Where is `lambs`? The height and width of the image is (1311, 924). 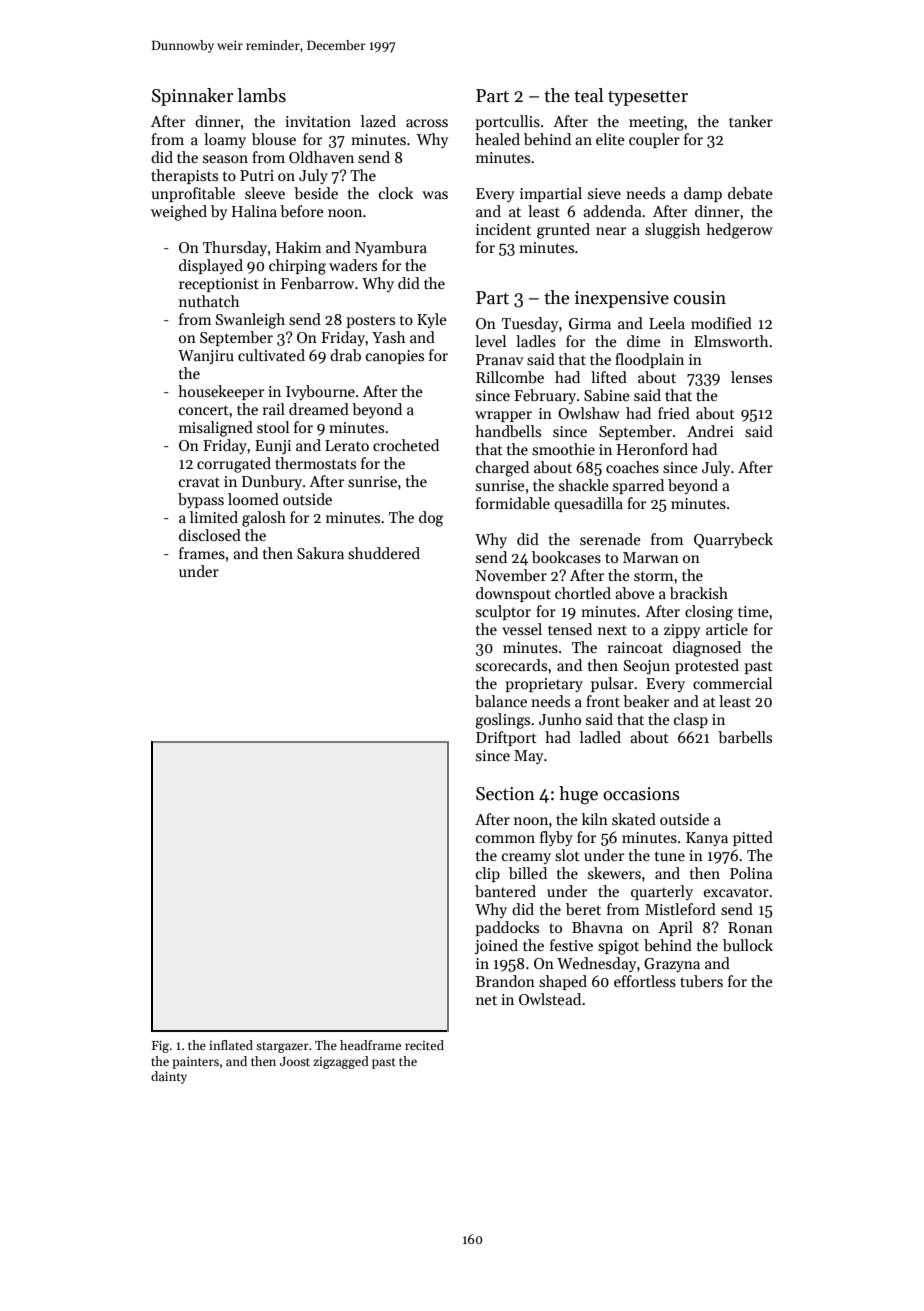
lambs is located at coordinates (262, 95).
